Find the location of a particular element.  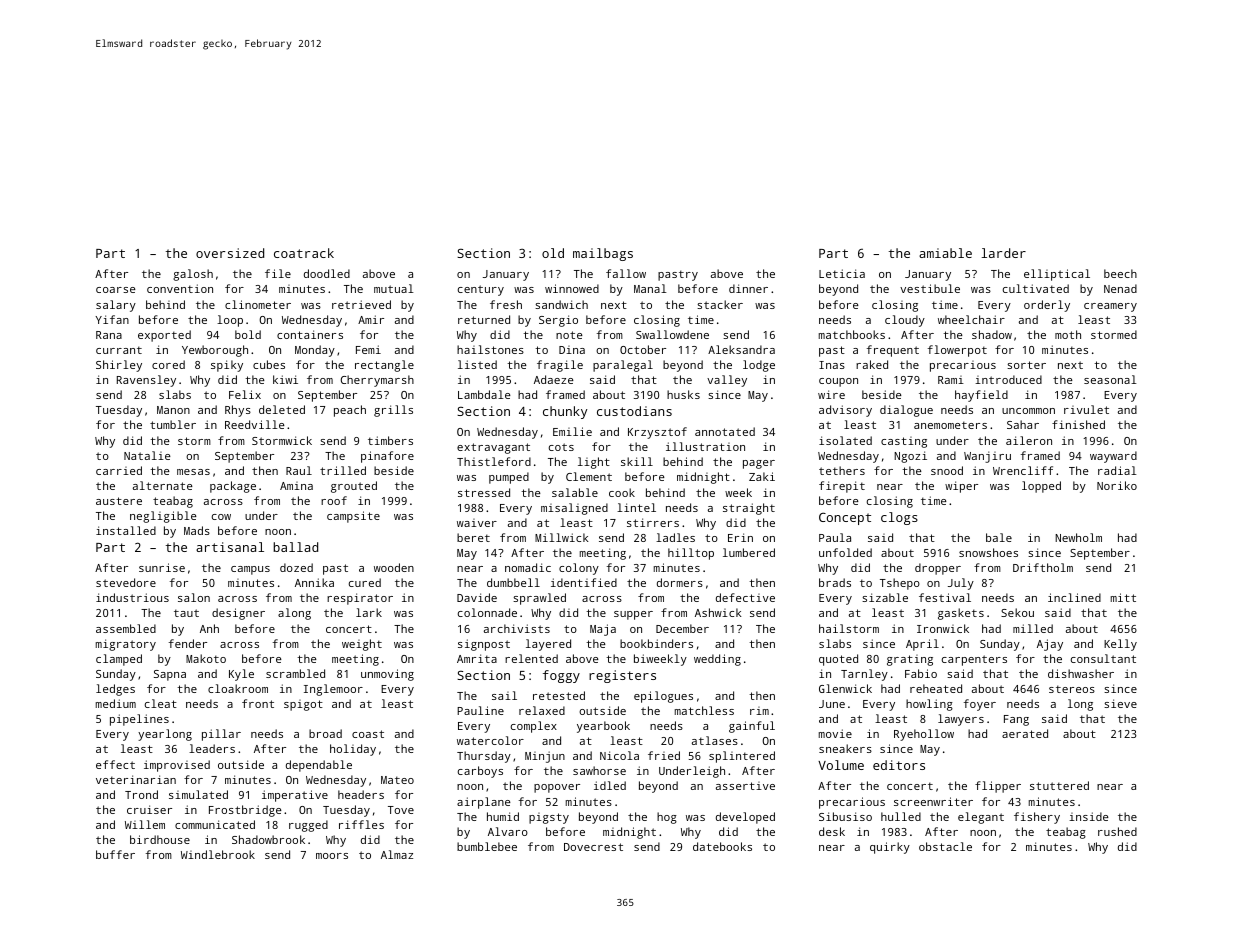

Leticia is located at coordinates (842, 273).
